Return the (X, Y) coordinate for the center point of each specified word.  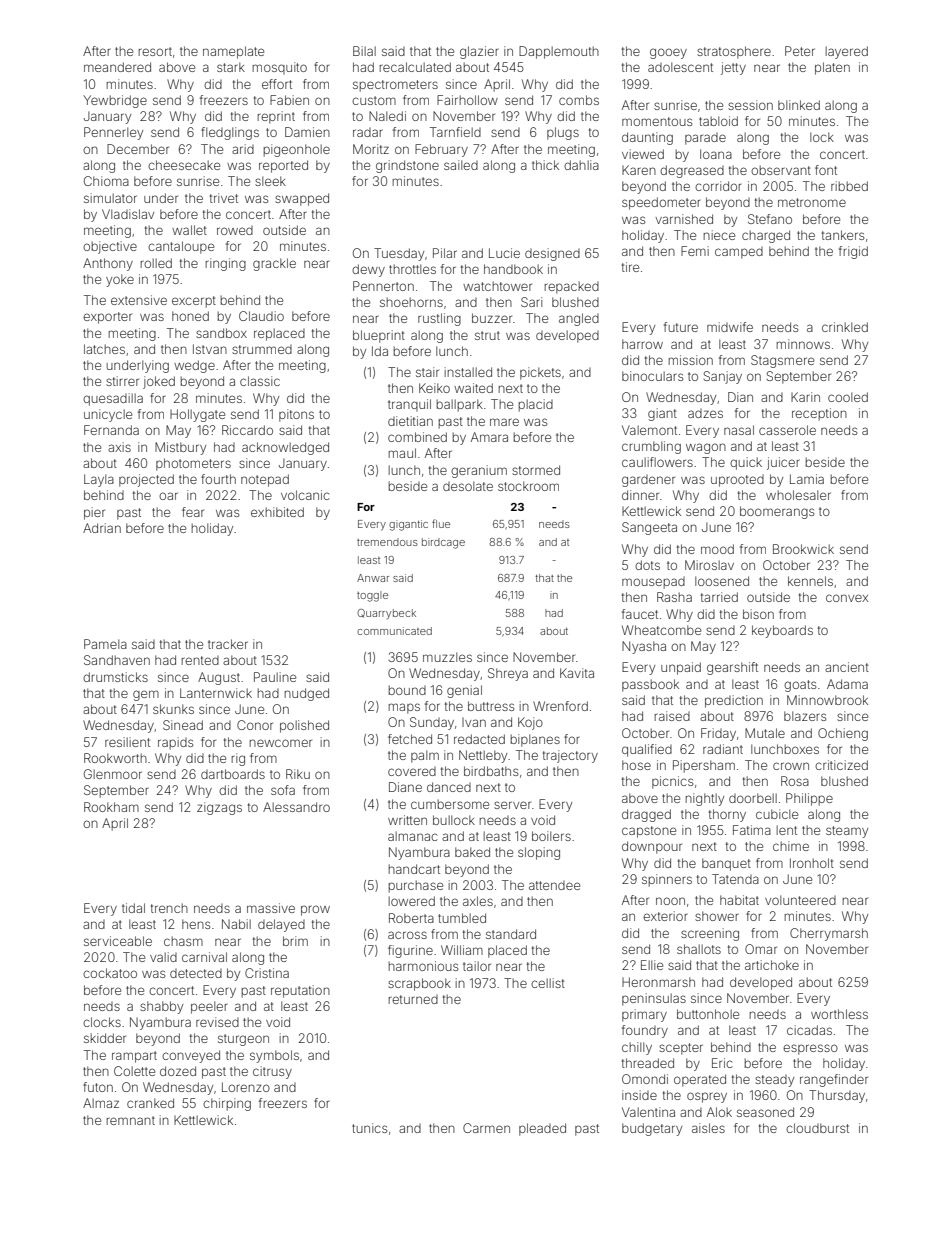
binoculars (652, 376)
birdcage (443, 543)
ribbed (849, 186)
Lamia (807, 479)
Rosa (795, 781)
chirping (227, 1104)
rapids (175, 743)
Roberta (411, 918)
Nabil (236, 924)
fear (193, 512)
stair (427, 372)
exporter (107, 318)
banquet (726, 864)
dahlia (581, 165)
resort (155, 51)
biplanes (535, 740)
